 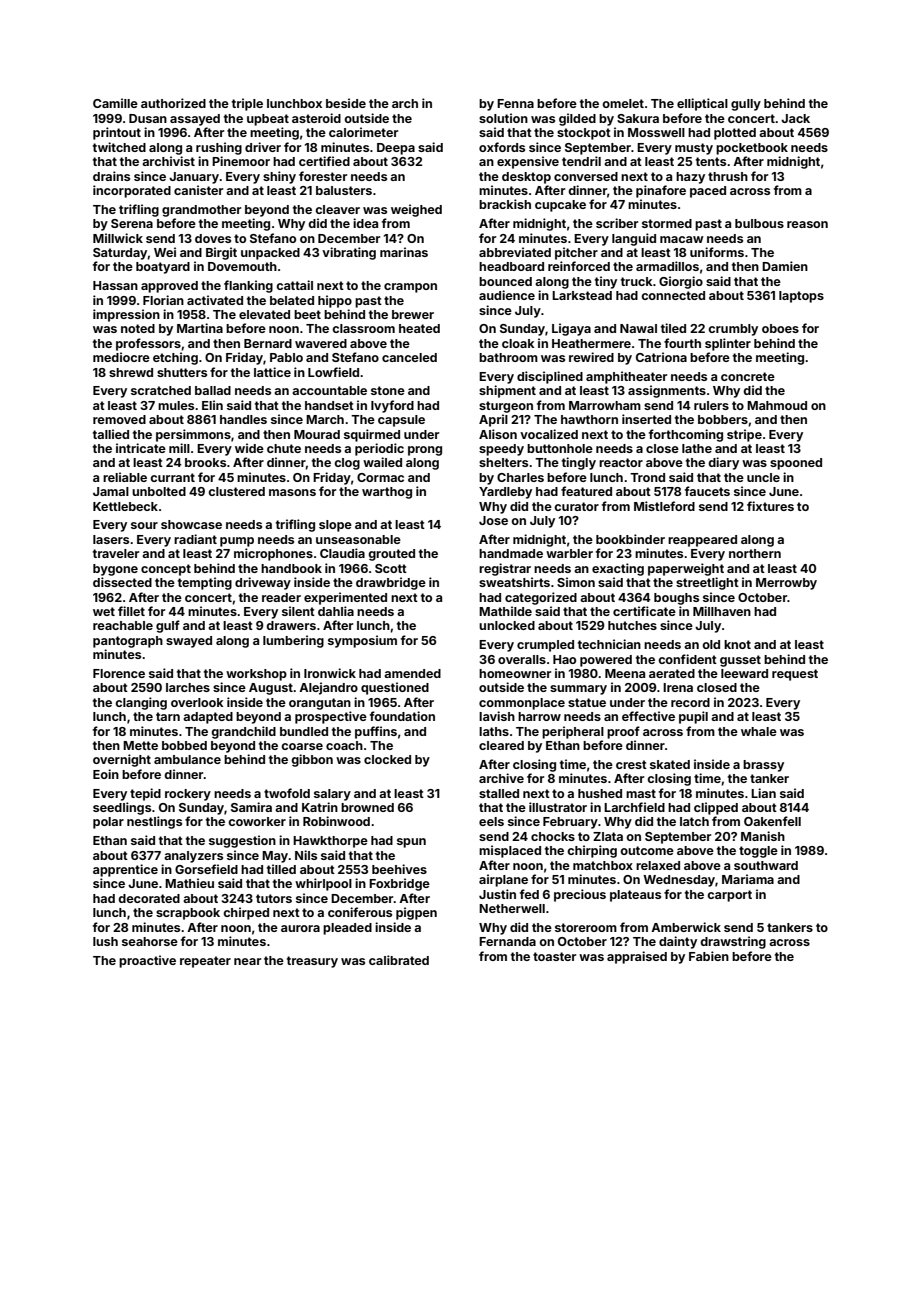 I want to click on cleared, so click(x=501, y=745).
